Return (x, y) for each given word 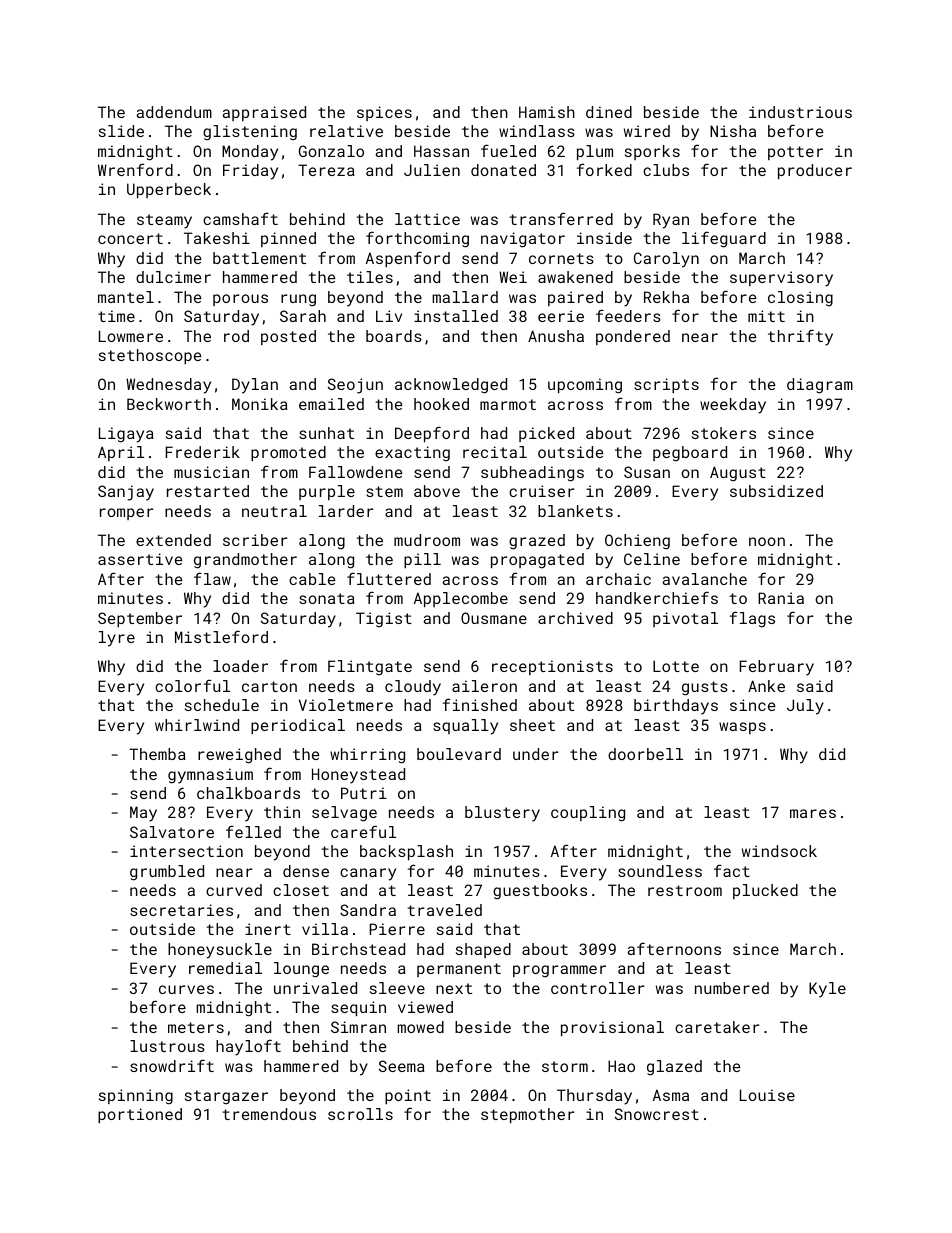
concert (130, 238)
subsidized (776, 491)
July (805, 707)
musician (211, 472)
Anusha (556, 336)
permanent (459, 970)
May (143, 814)
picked (546, 434)
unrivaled (315, 988)
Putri (364, 793)
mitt (766, 316)
